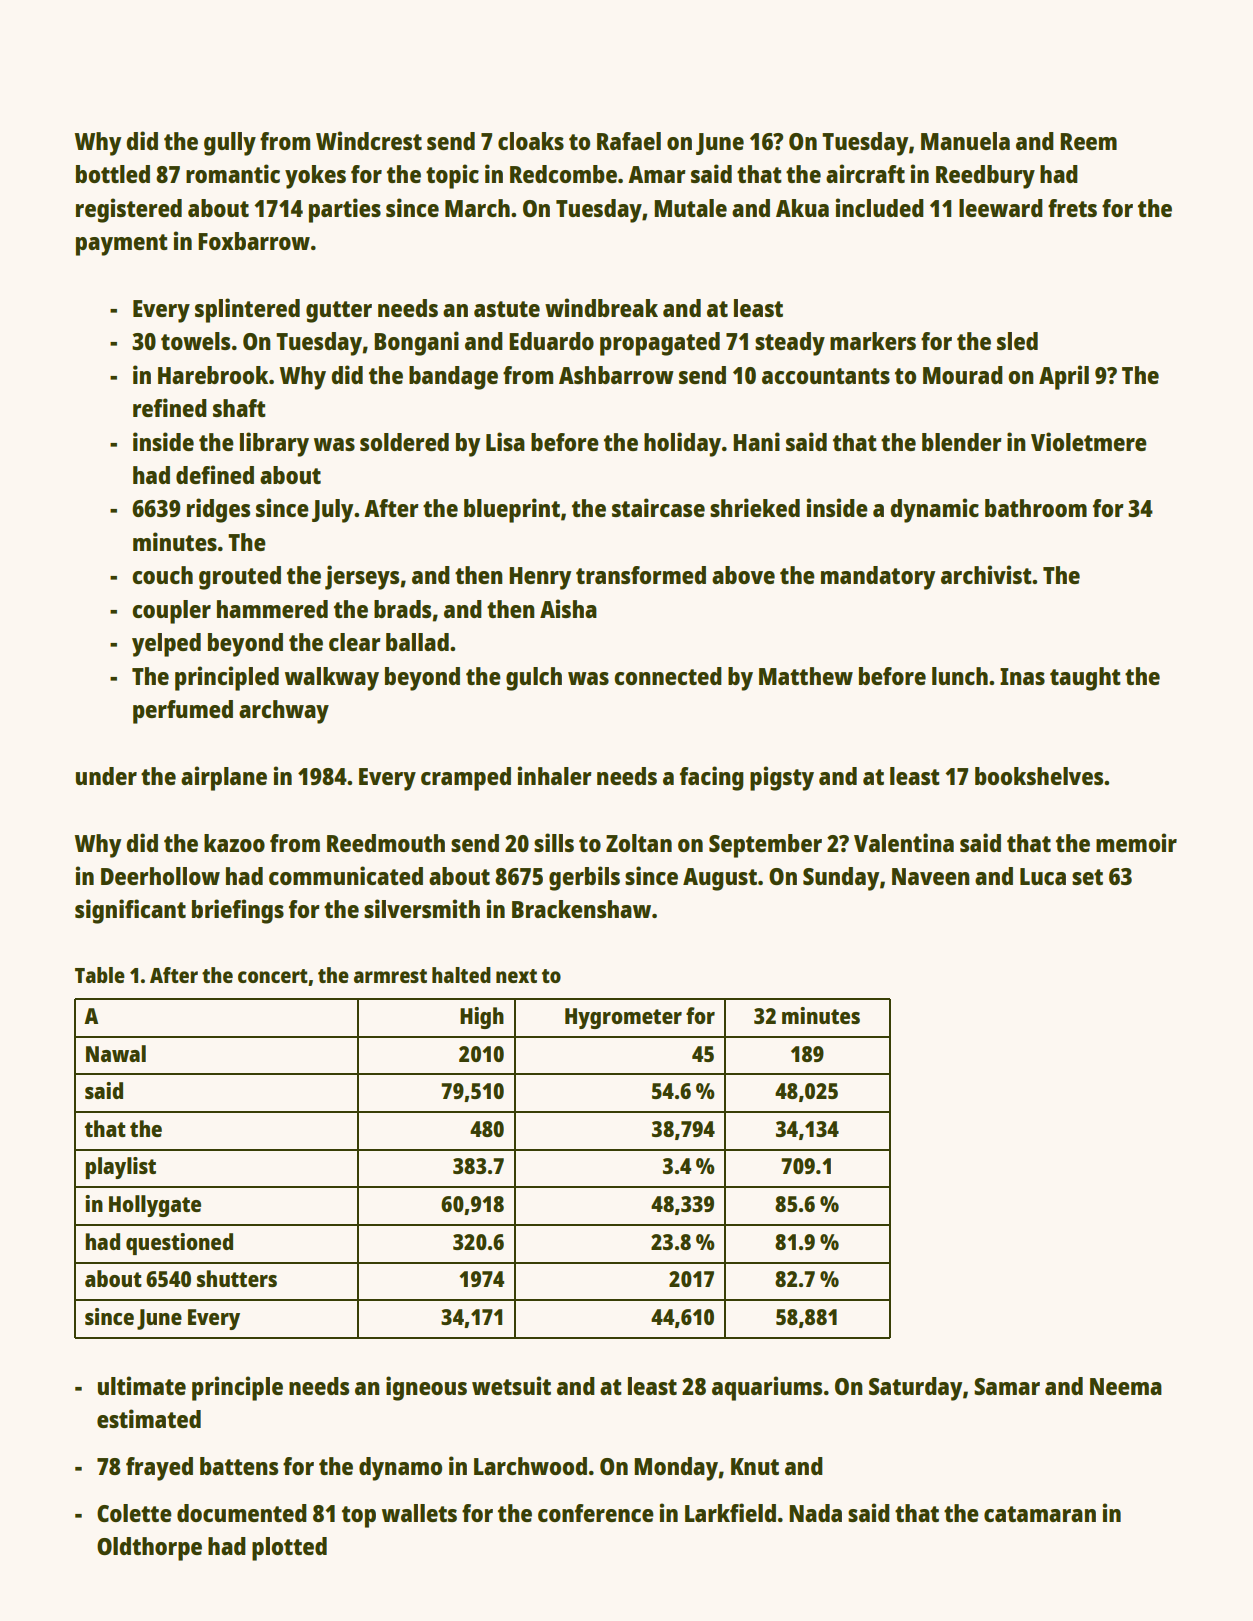 This image has width=1253, height=1621. What do you see at coordinates (122, 245) in the image?
I see `payment` at bounding box center [122, 245].
